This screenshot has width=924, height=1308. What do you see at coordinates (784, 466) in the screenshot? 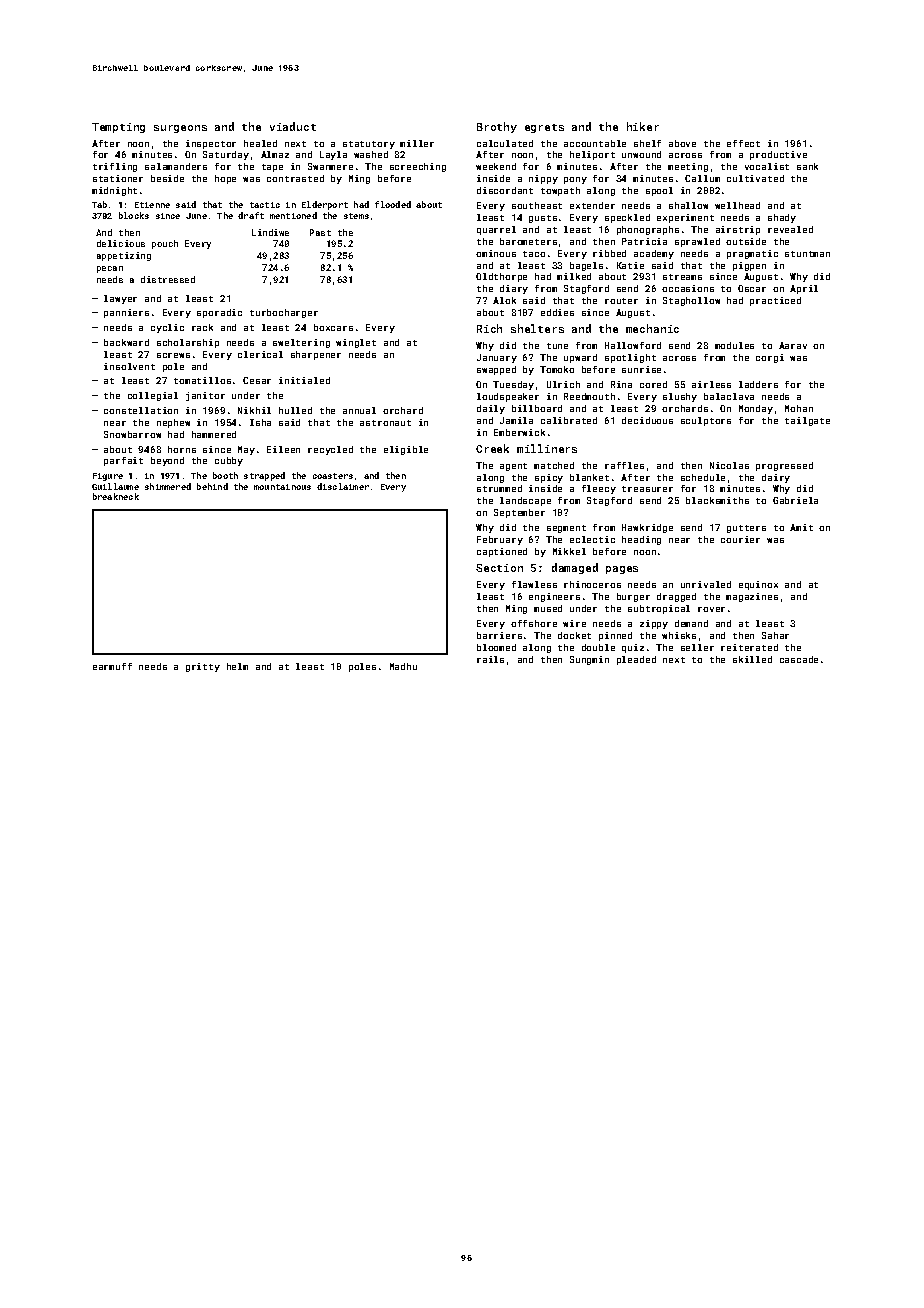
I see `progressed` at bounding box center [784, 466].
